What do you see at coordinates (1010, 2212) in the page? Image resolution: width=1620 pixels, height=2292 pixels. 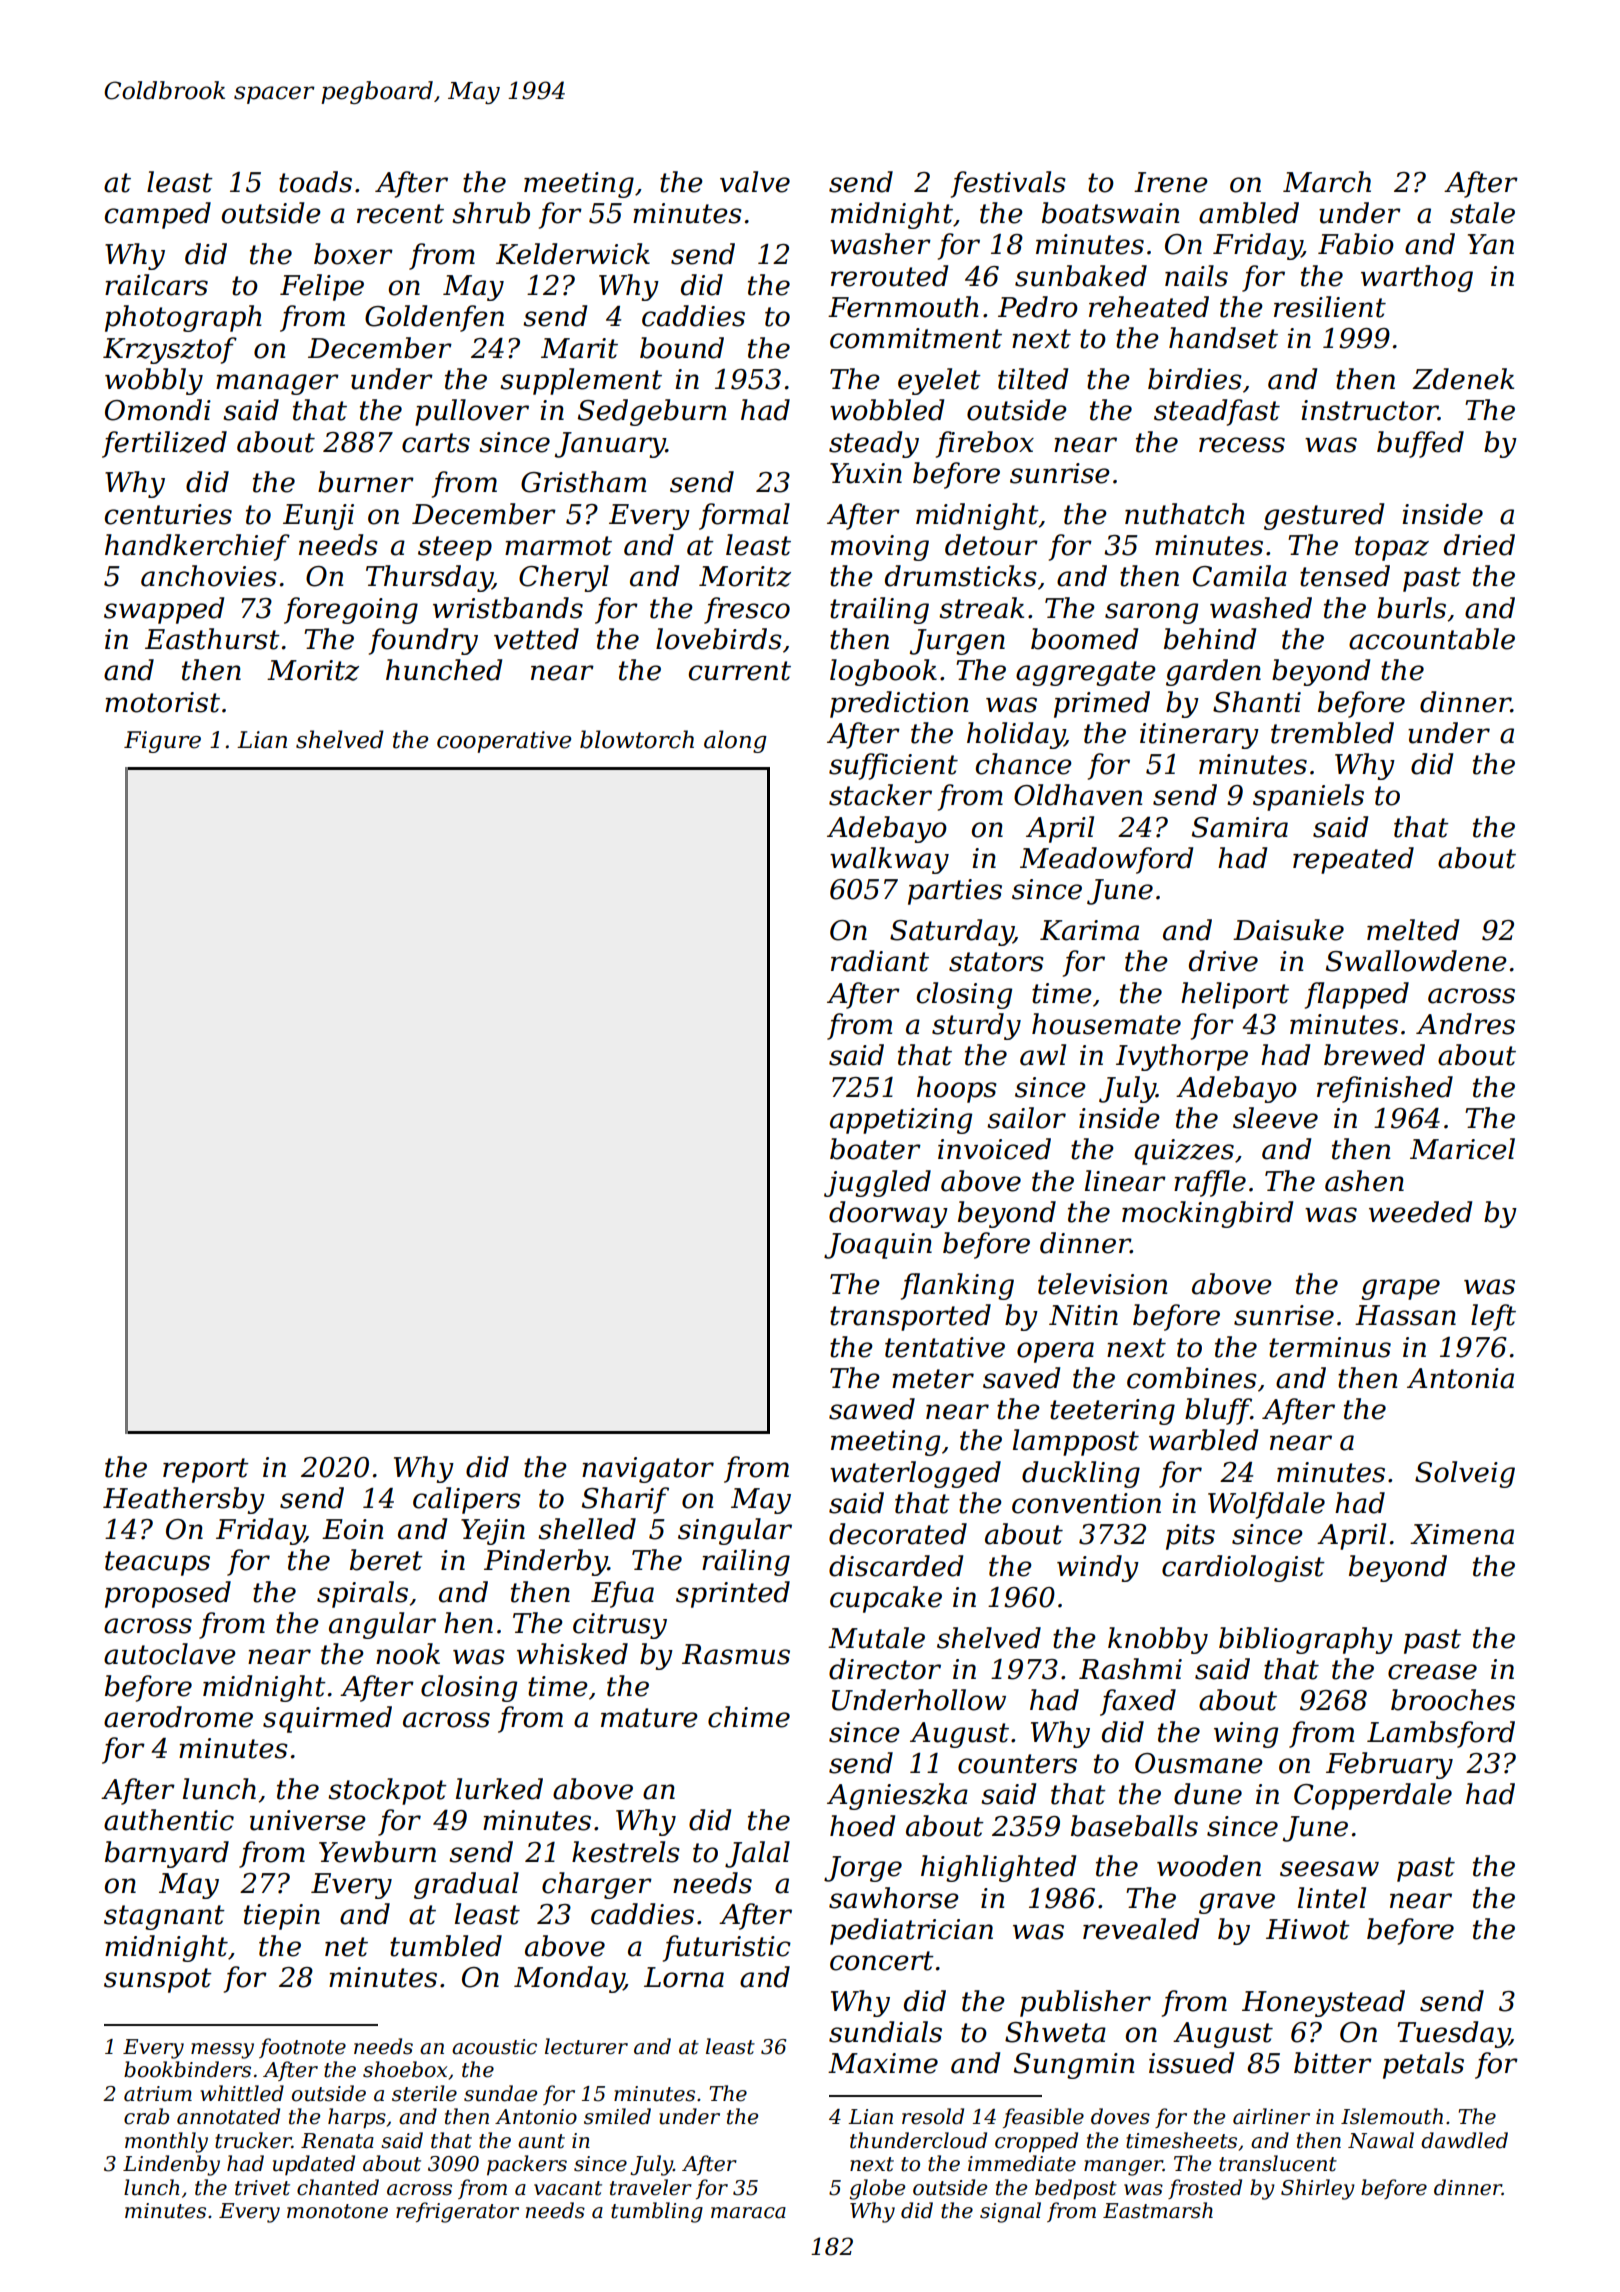 I see `signal` at bounding box center [1010, 2212].
